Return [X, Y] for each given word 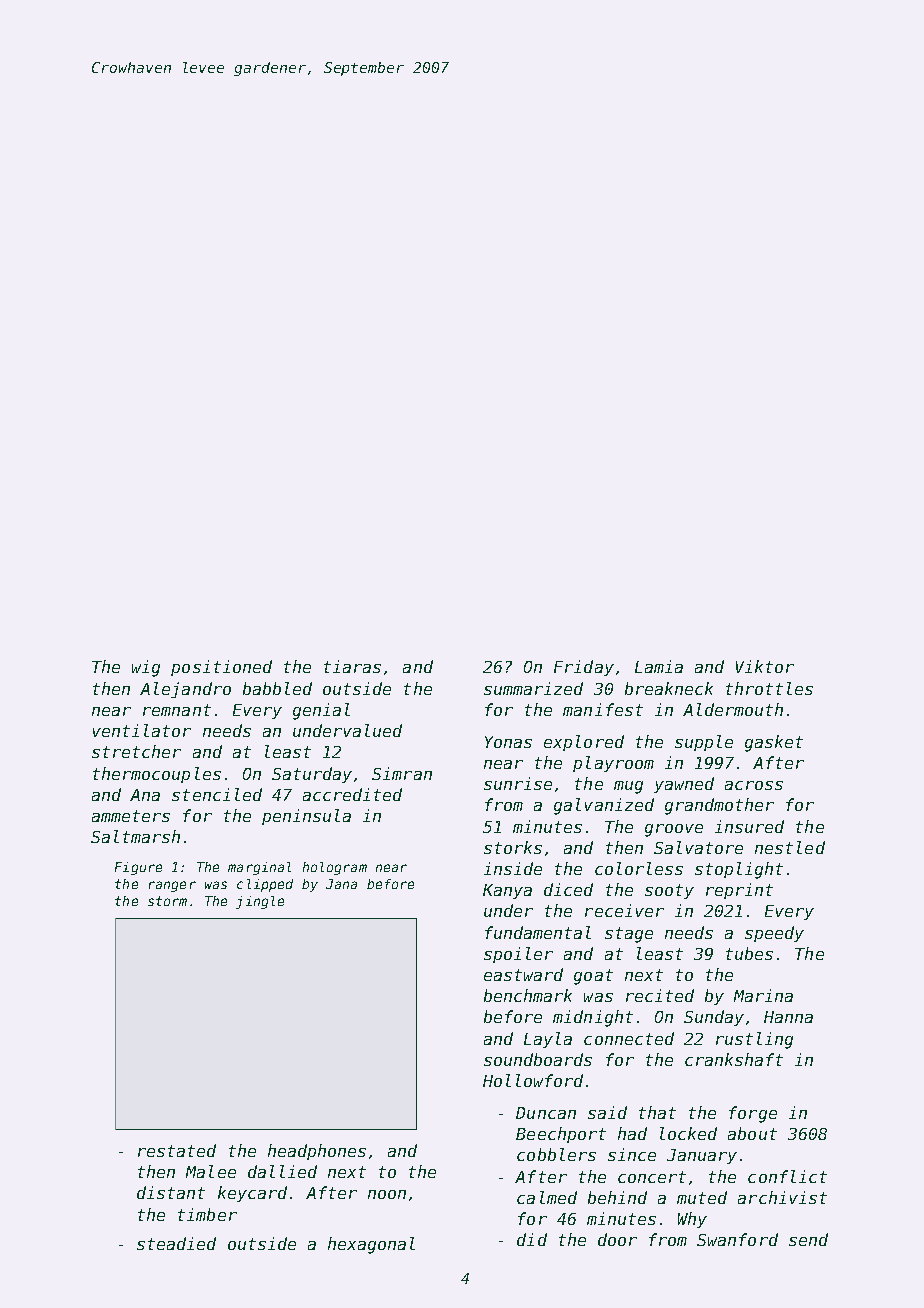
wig [146, 668]
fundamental [538, 932]
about [752, 1133]
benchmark [528, 995]
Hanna [788, 1017]
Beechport [561, 1135]
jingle [260, 902]
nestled [790, 847]
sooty [669, 891]
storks [513, 847]
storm [167, 901]
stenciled [217, 794]
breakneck [669, 688]
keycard [252, 1194]
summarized [533, 688]
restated [177, 1150]
